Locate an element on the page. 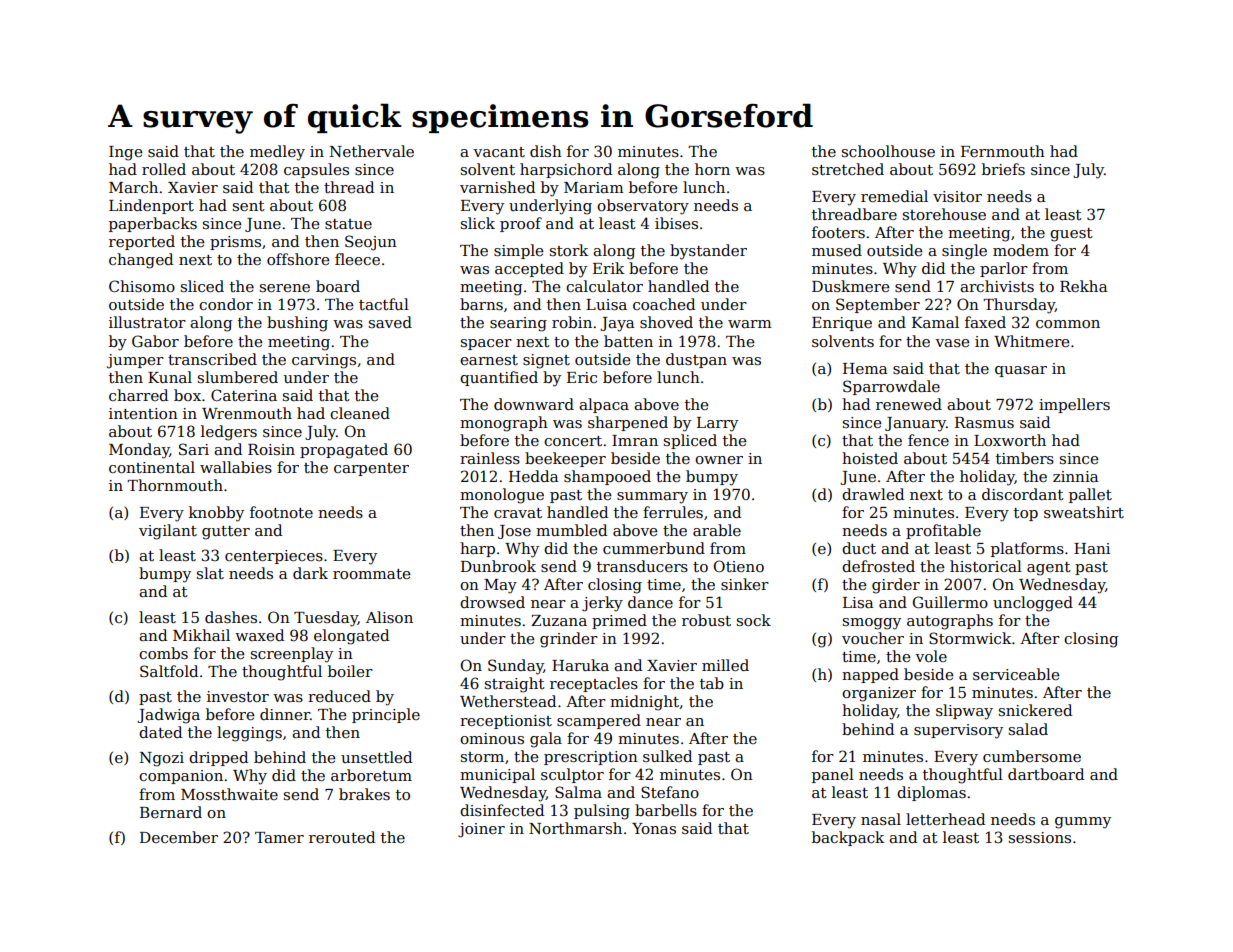 The height and width of the page is (952, 1233). stork is located at coordinates (569, 250).
